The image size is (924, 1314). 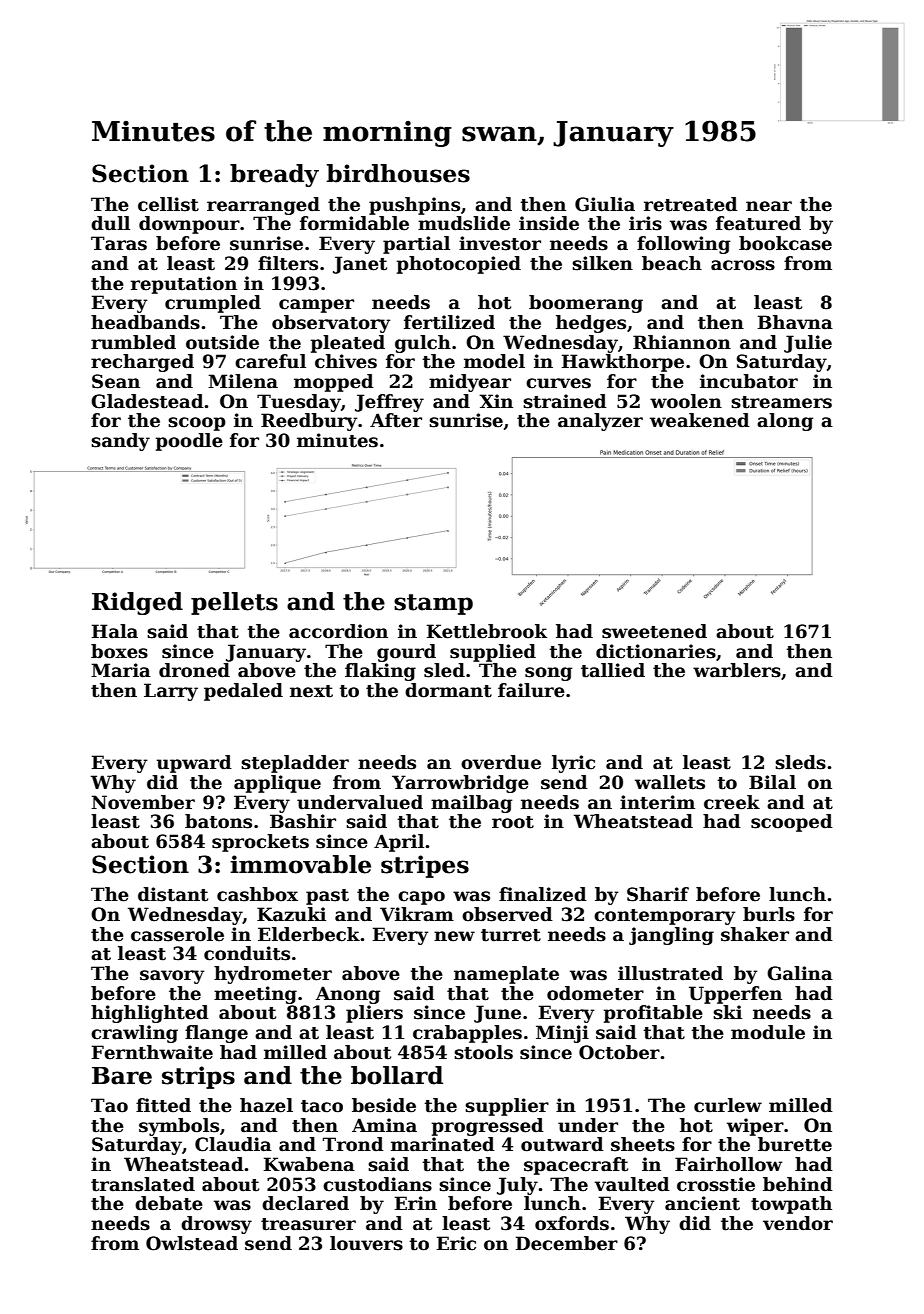 What do you see at coordinates (137, 603) in the screenshot?
I see `Ridged` at bounding box center [137, 603].
